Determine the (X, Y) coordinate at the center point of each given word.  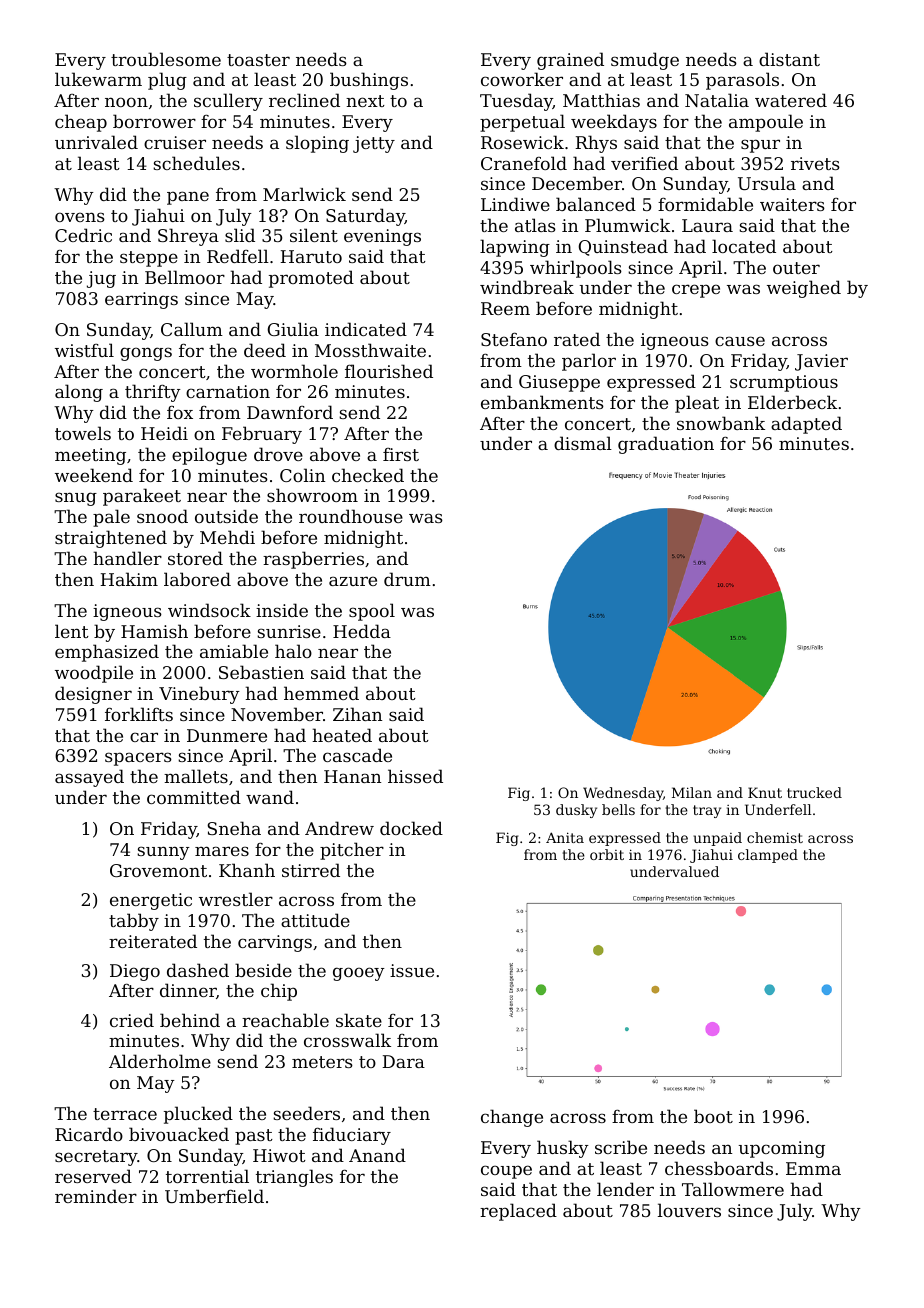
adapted (806, 425)
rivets (815, 163)
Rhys (596, 144)
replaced (518, 1212)
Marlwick (304, 194)
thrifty (153, 393)
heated (342, 735)
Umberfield (214, 1196)
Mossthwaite (370, 350)
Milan (692, 792)
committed (194, 797)
